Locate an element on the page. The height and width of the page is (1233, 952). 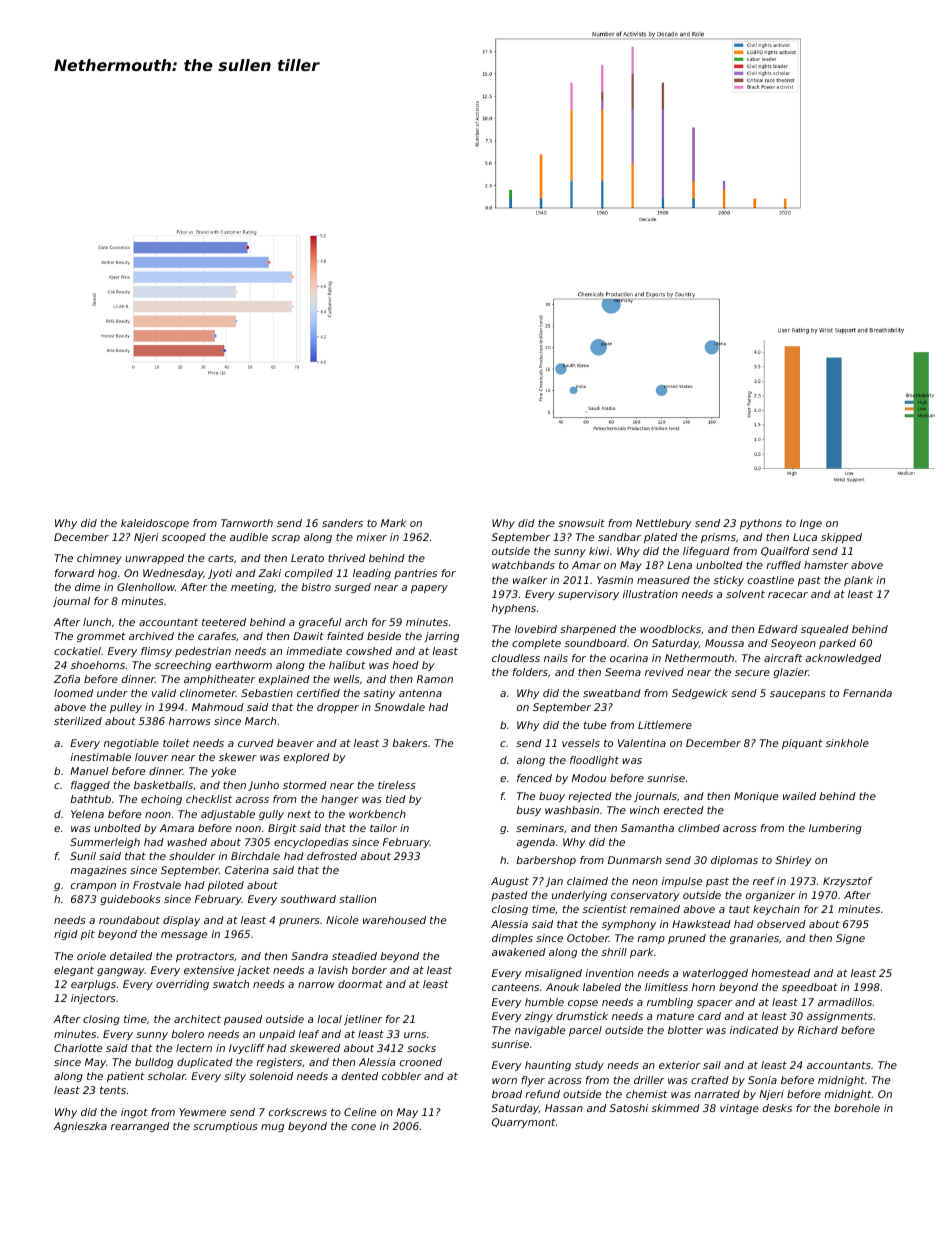
plank is located at coordinates (858, 581).
